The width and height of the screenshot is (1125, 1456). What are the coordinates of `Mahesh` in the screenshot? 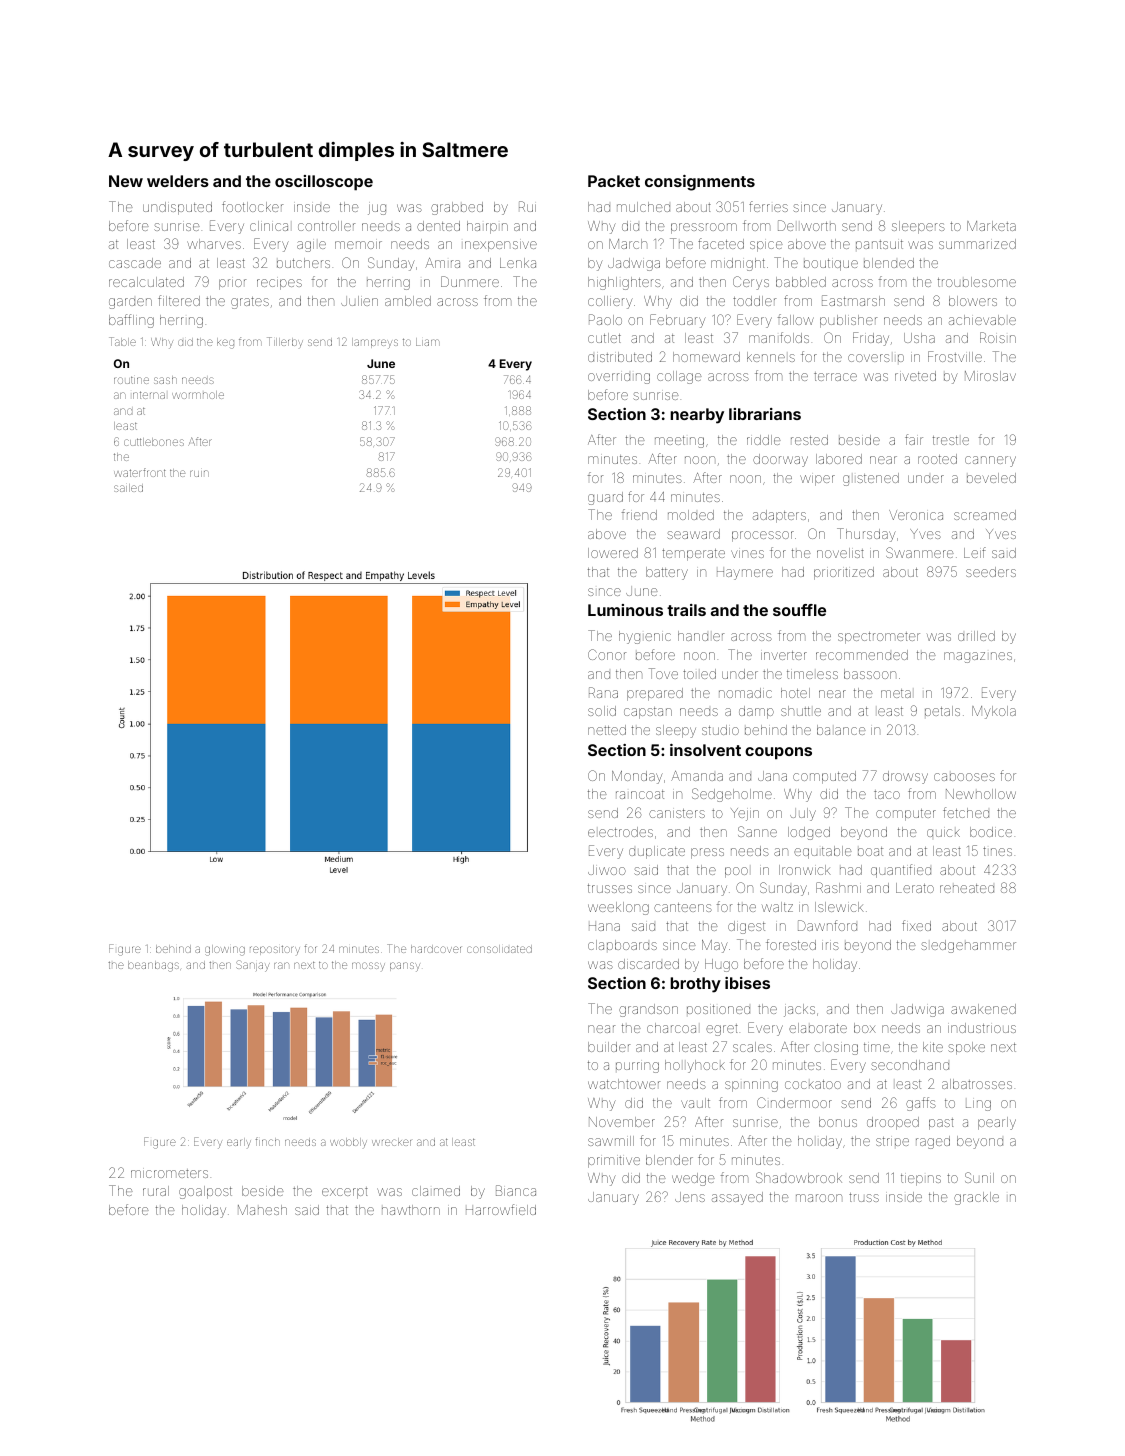 It's located at (262, 1210).
